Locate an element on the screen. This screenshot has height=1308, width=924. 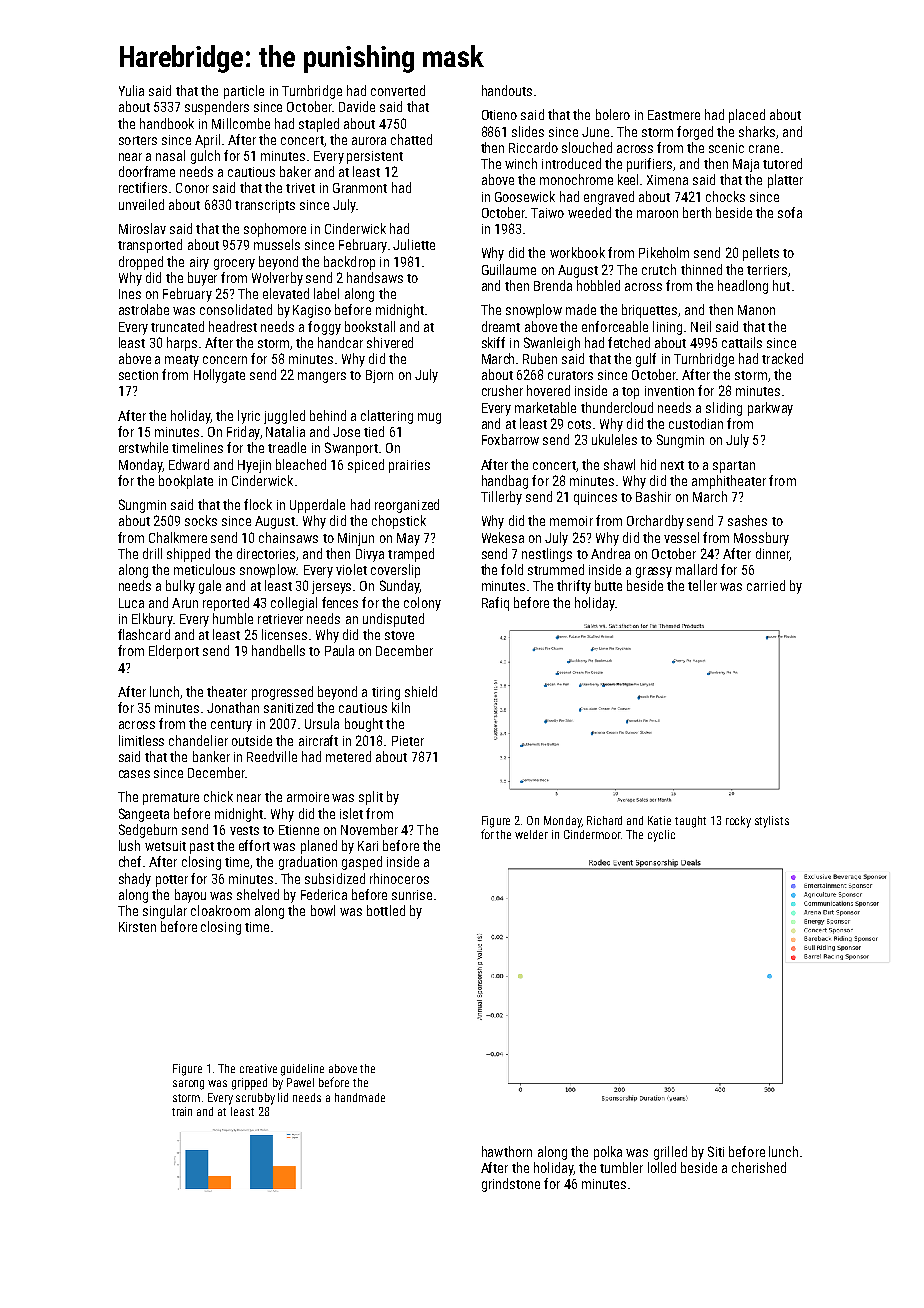
bottled is located at coordinates (386, 910).
